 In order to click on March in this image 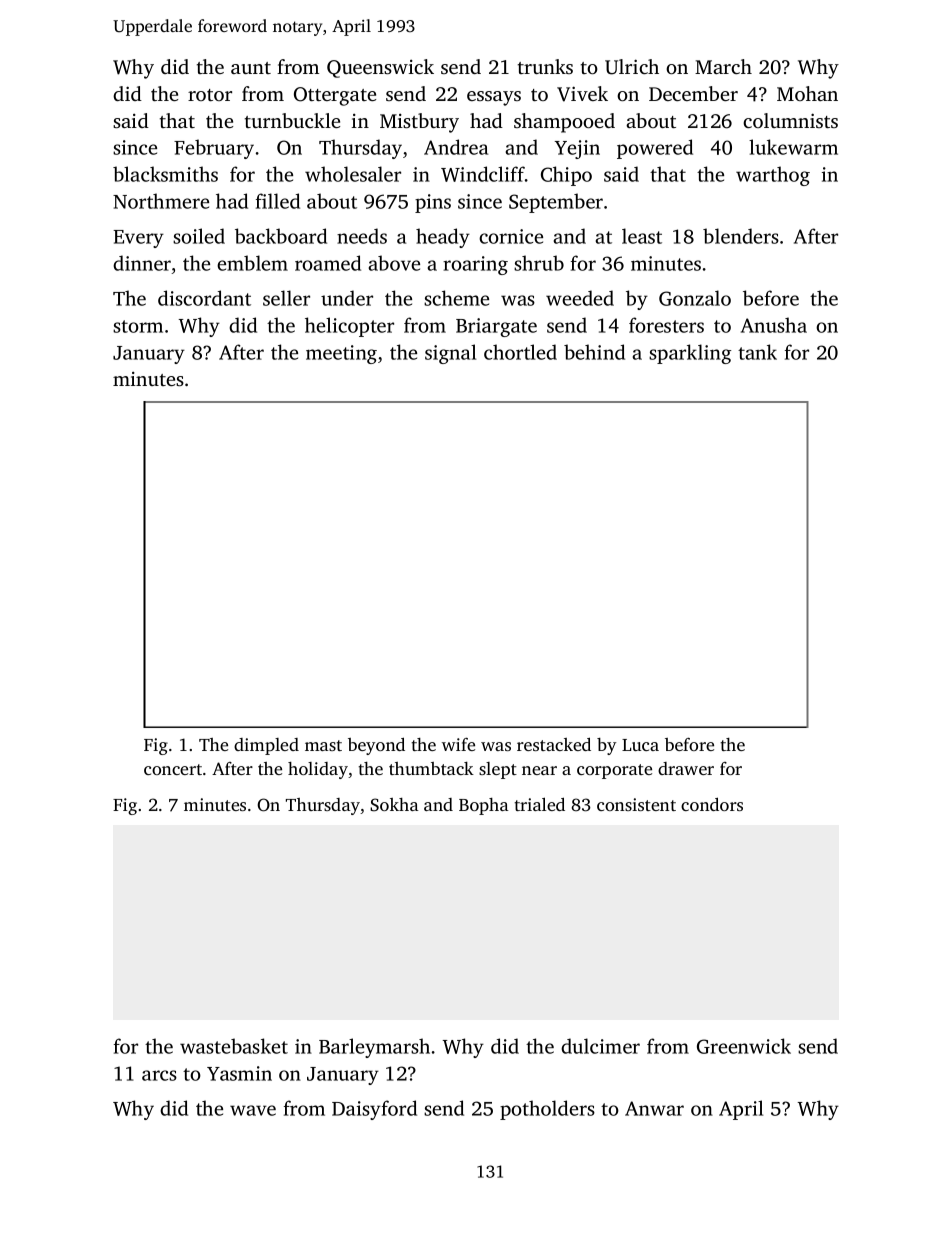, I will do `click(723, 66)`.
